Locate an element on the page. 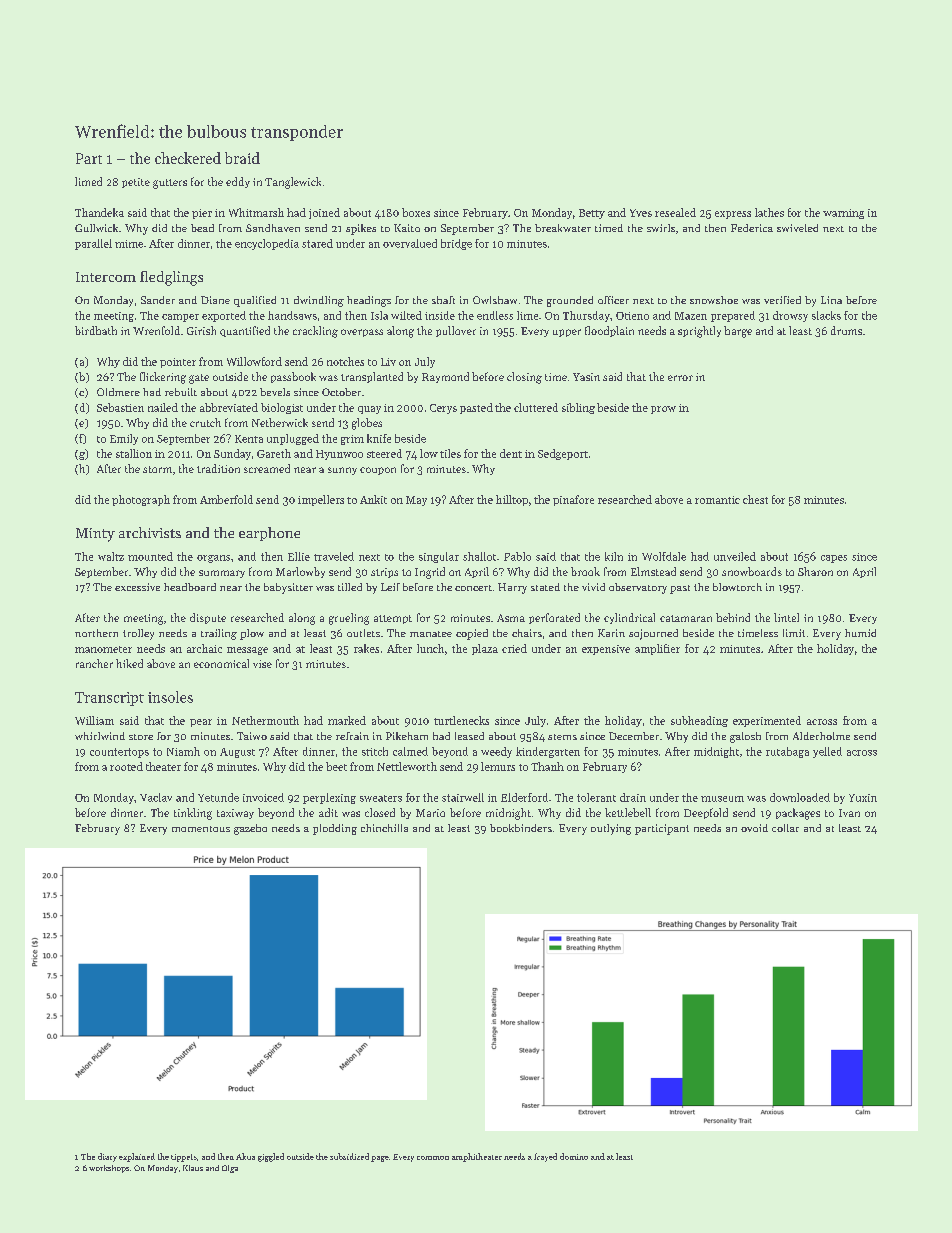  Sebastien is located at coordinates (120, 407).
